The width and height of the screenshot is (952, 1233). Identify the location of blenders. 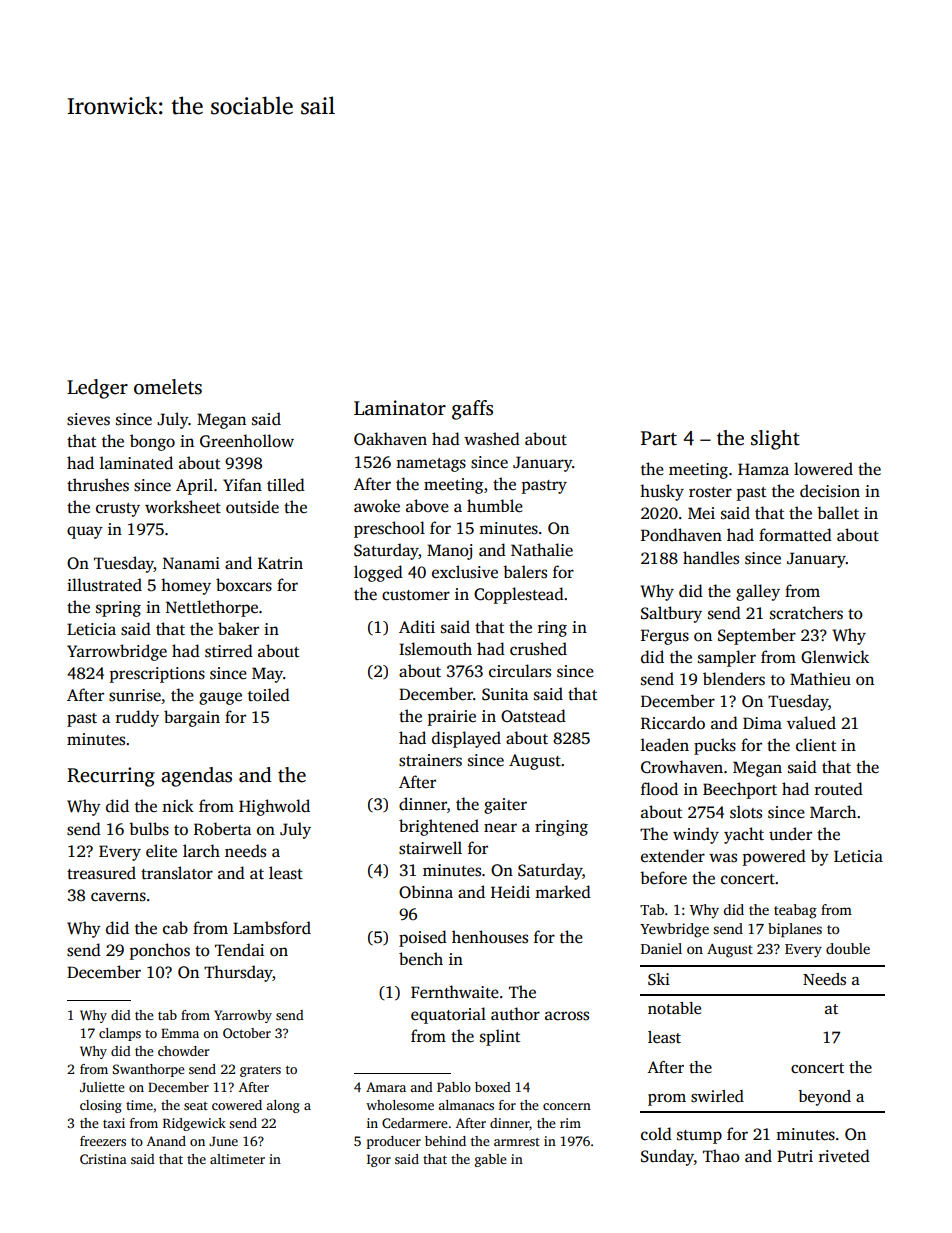
(734, 679).
